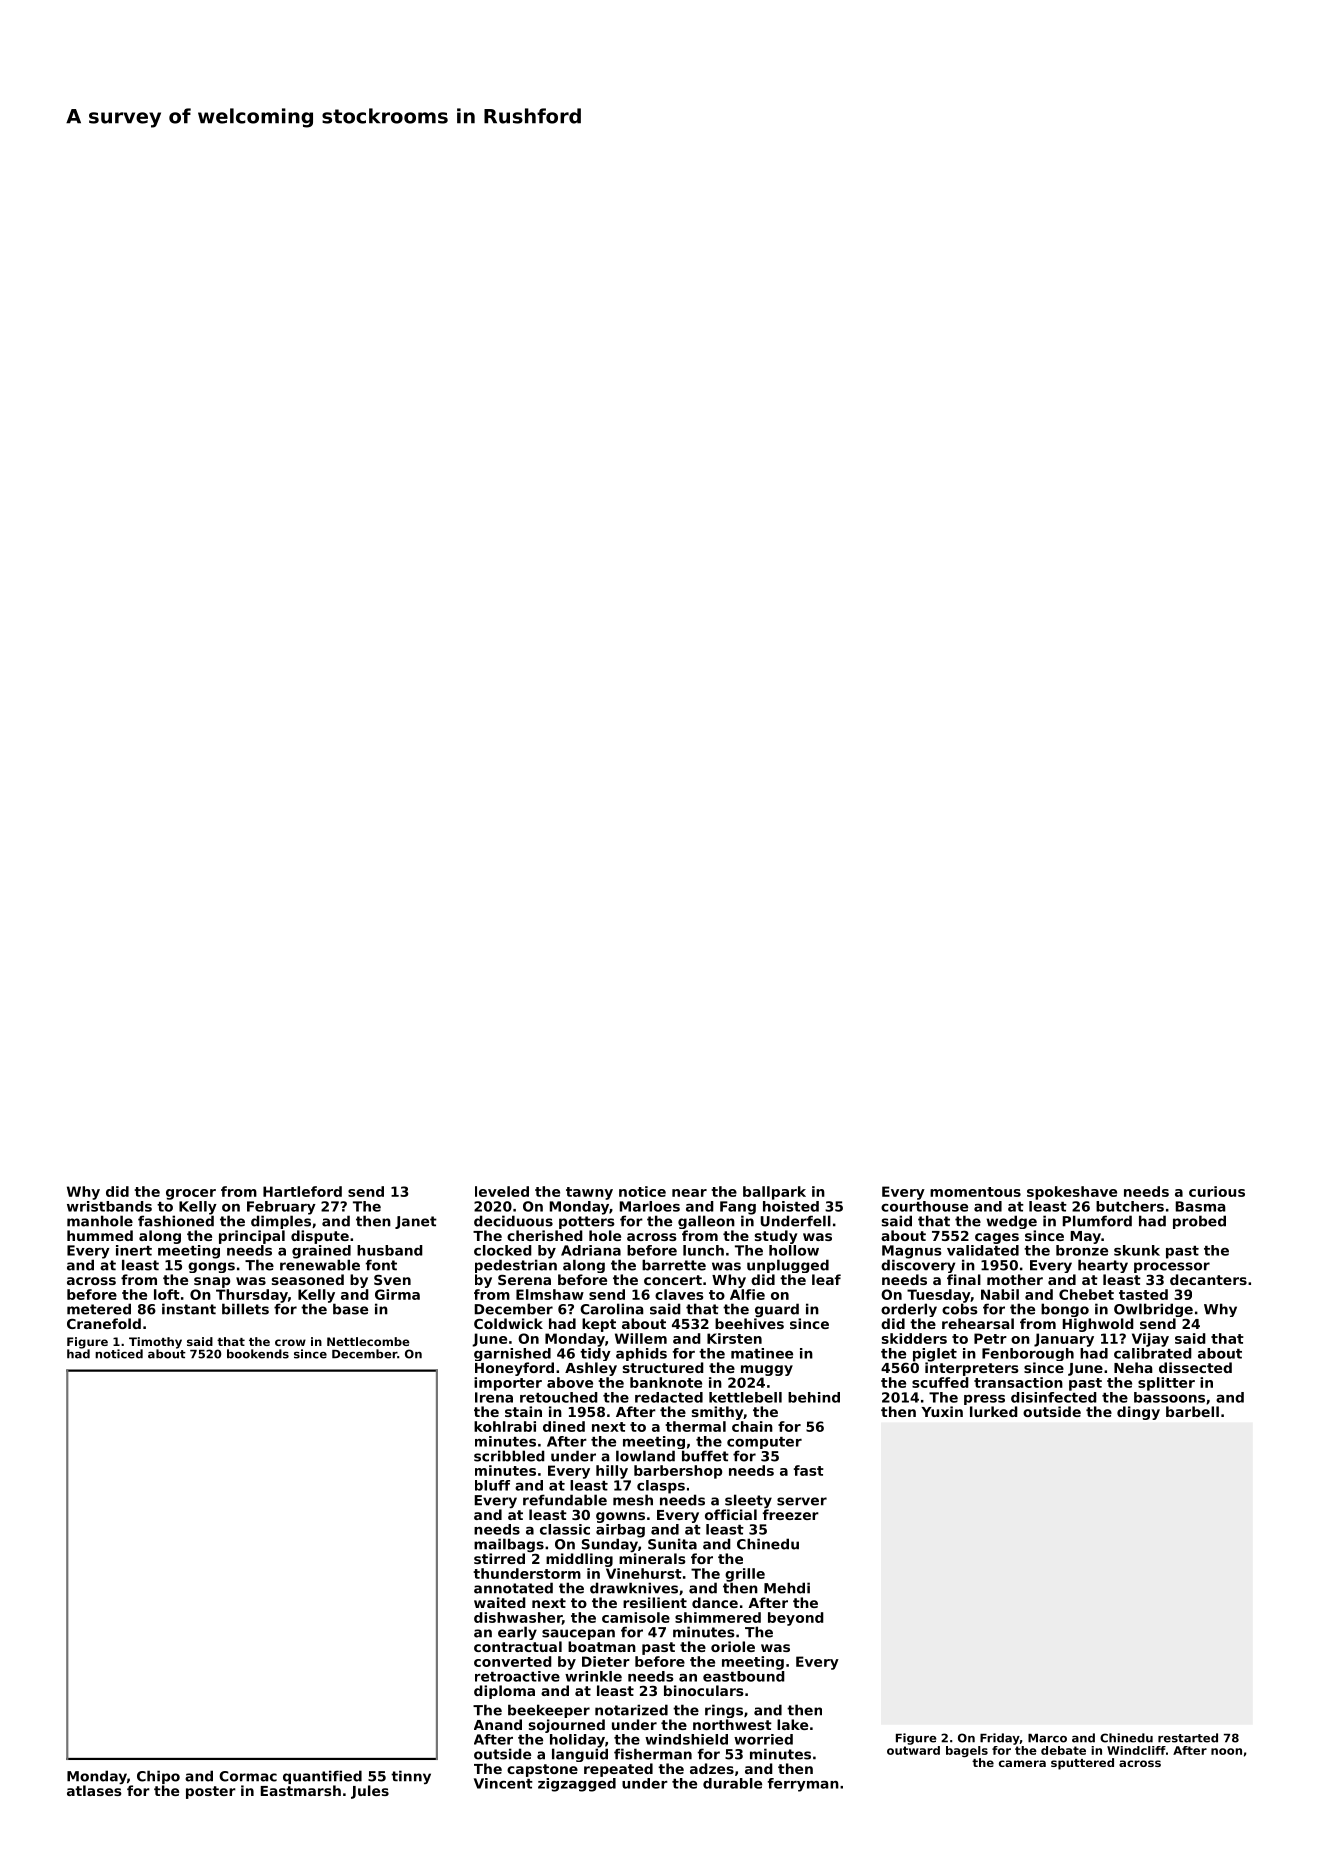  I want to click on curious, so click(1217, 1191).
